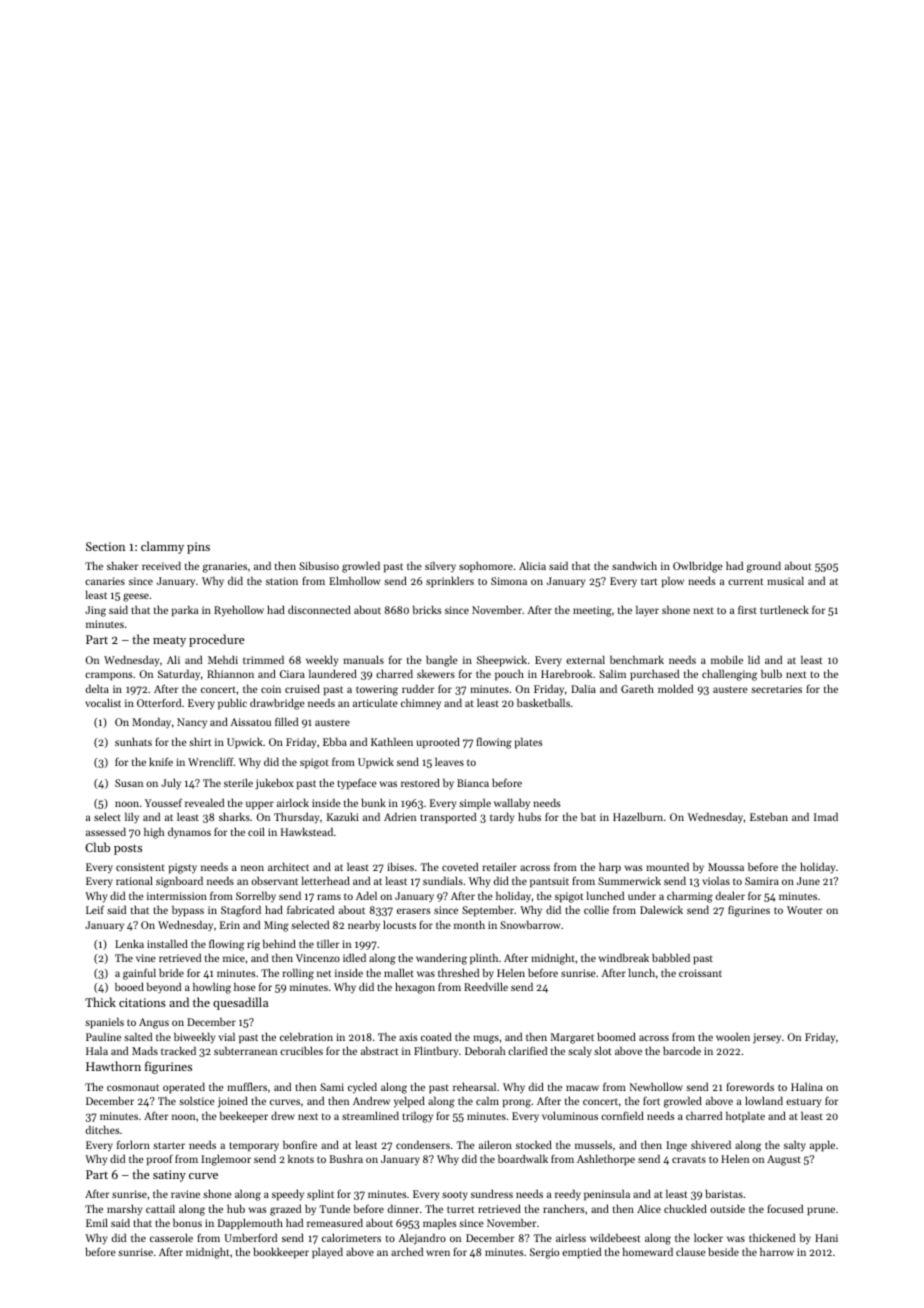 The height and width of the screenshot is (1308, 924). What do you see at coordinates (420, 782) in the screenshot?
I see `restored` at bounding box center [420, 782].
